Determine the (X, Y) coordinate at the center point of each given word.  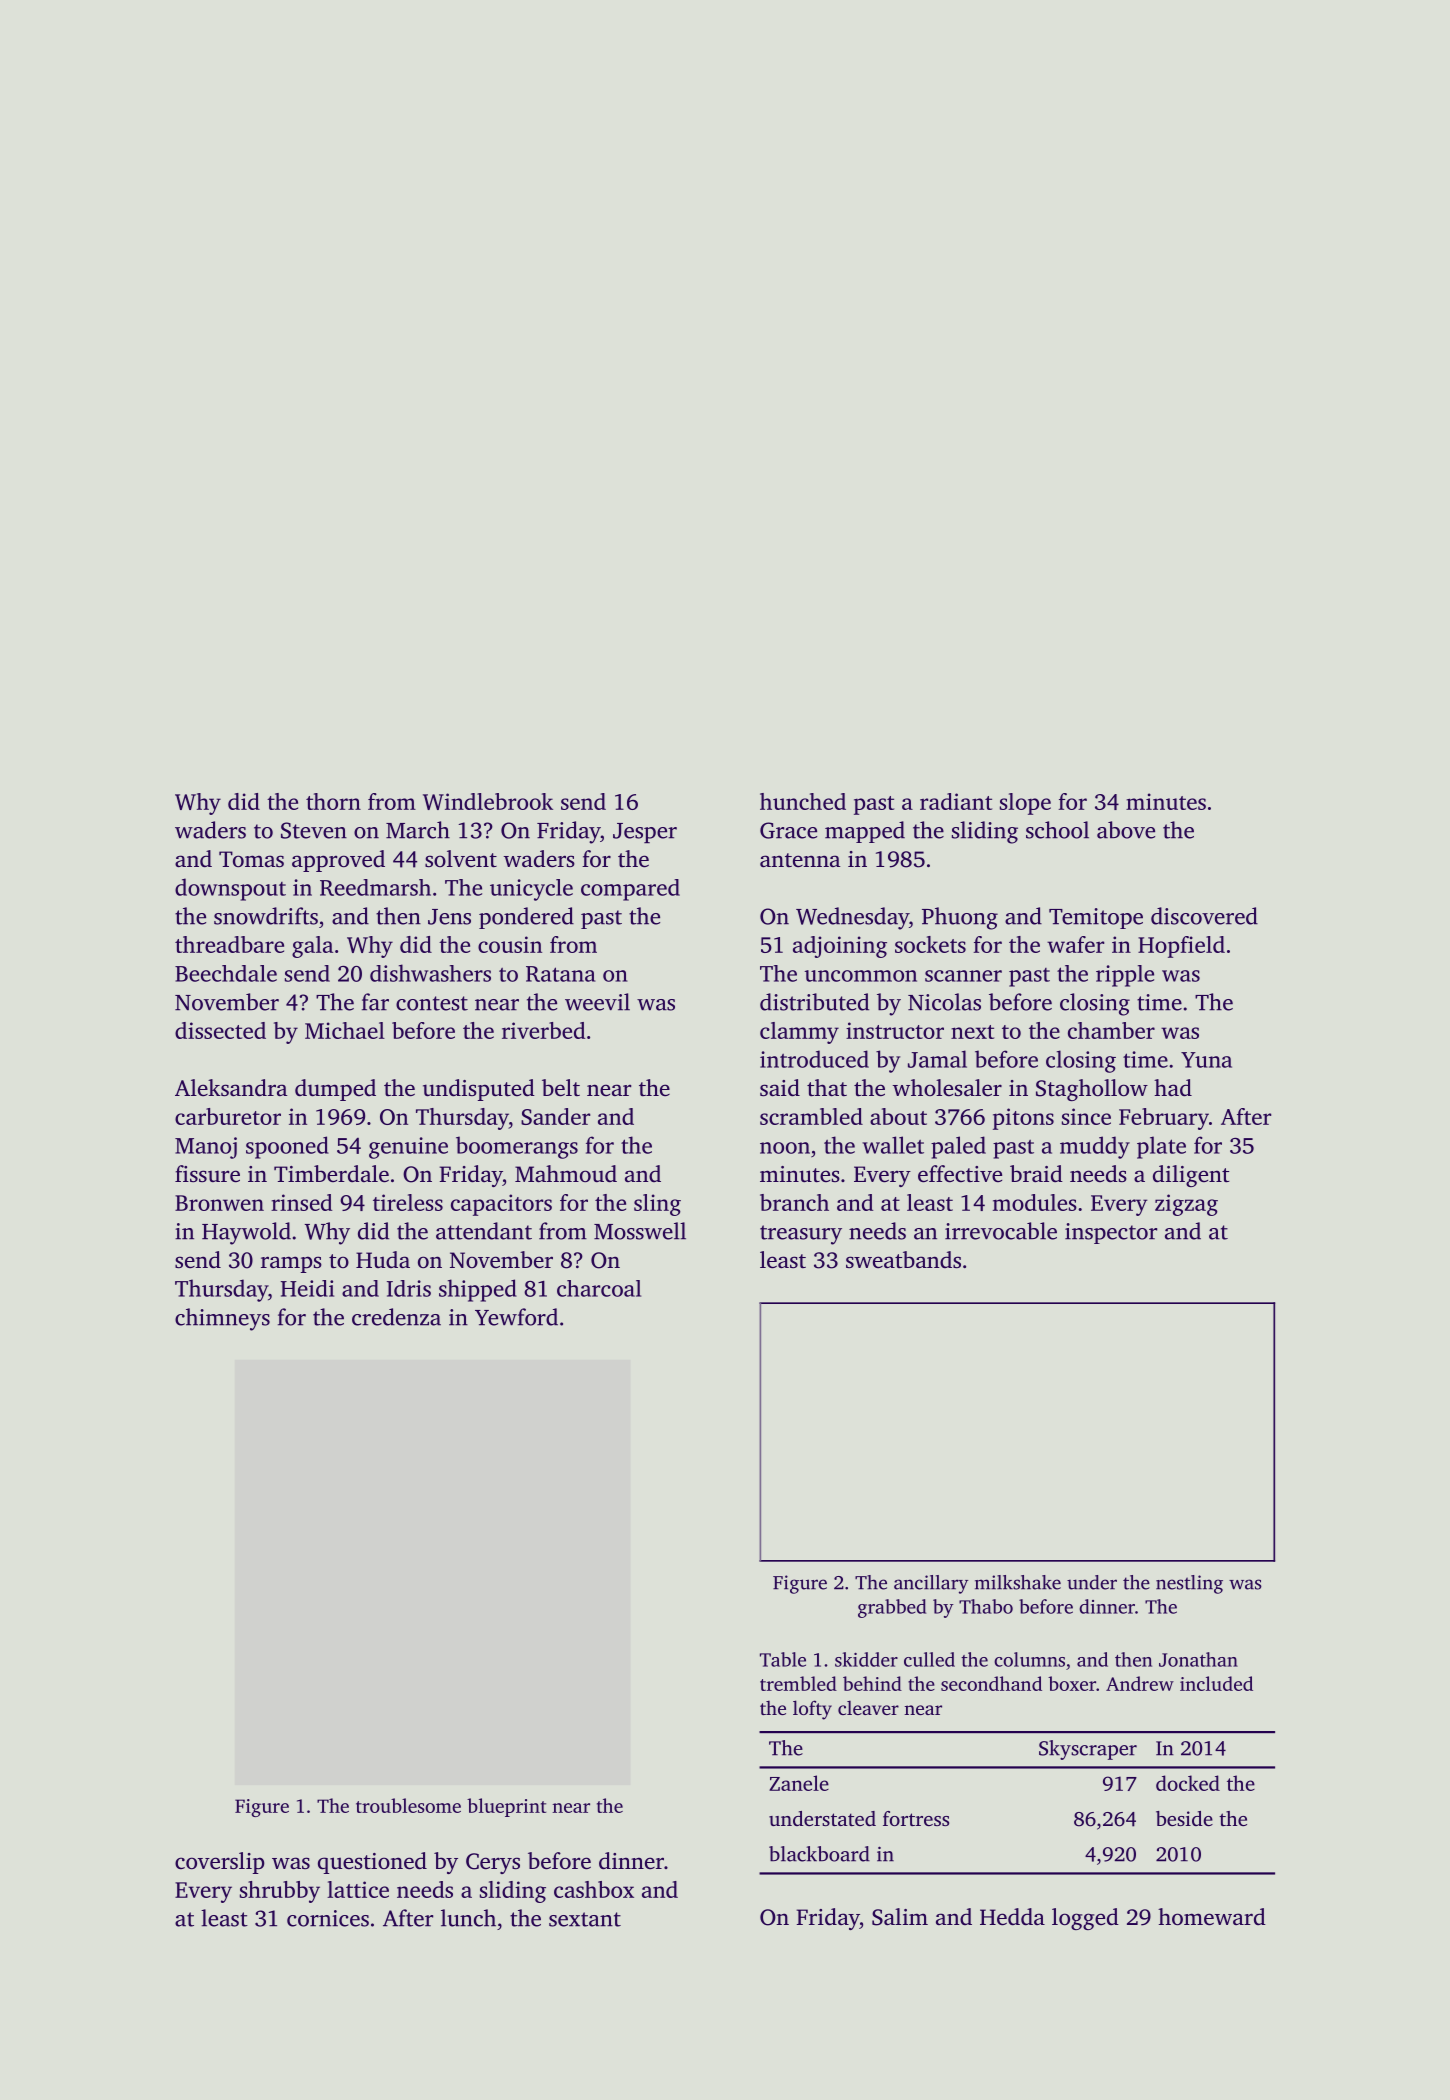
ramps (291, 1264)
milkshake (1018, 1582)
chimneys (222, 1319)
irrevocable (1001, 1231)
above (1126, 830)
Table (783, 1659)
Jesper (645, 833)
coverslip (220, 1863)
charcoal (599, 1288)
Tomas (251, 859)
